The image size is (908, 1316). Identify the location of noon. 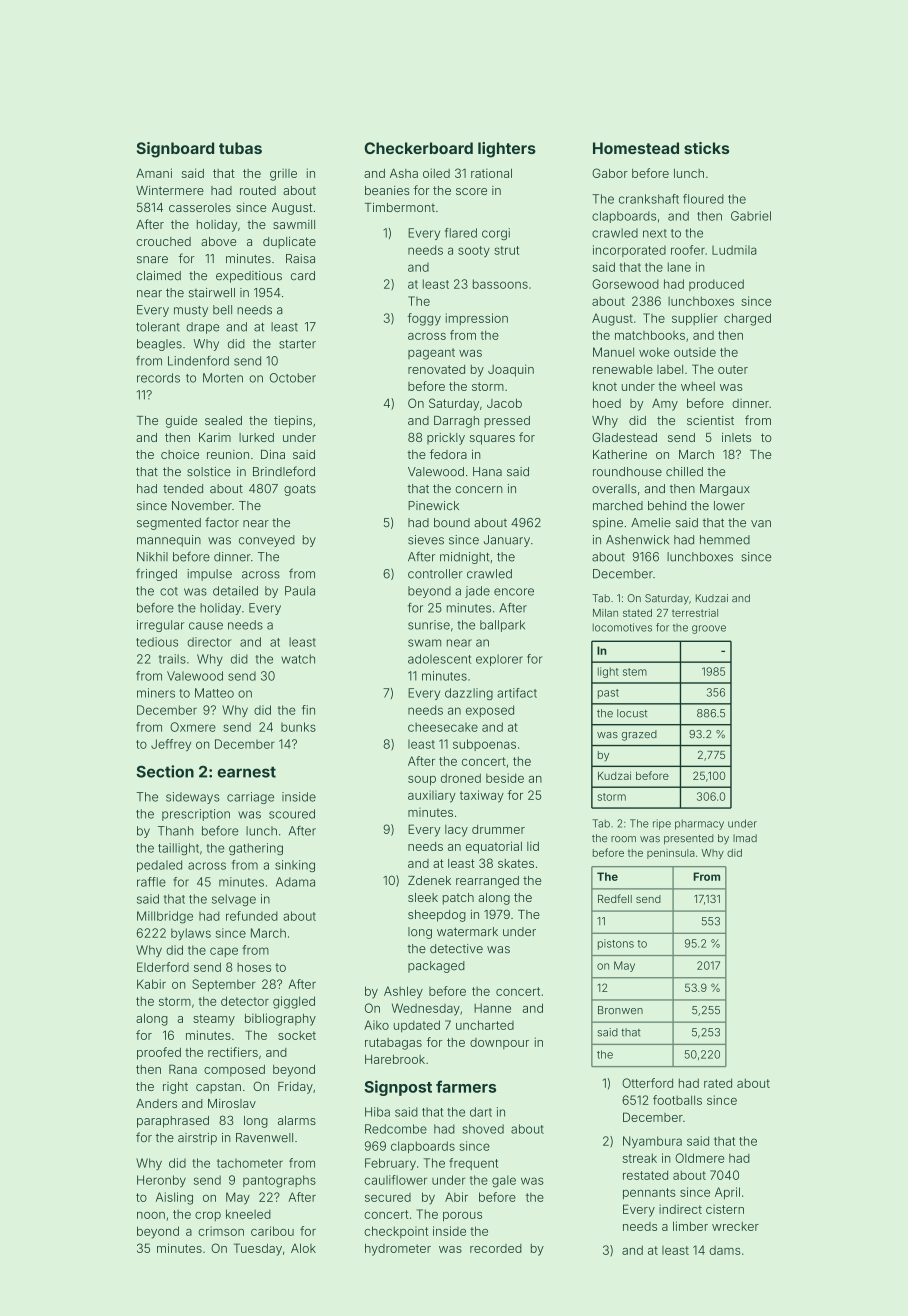
(151, 1215).
